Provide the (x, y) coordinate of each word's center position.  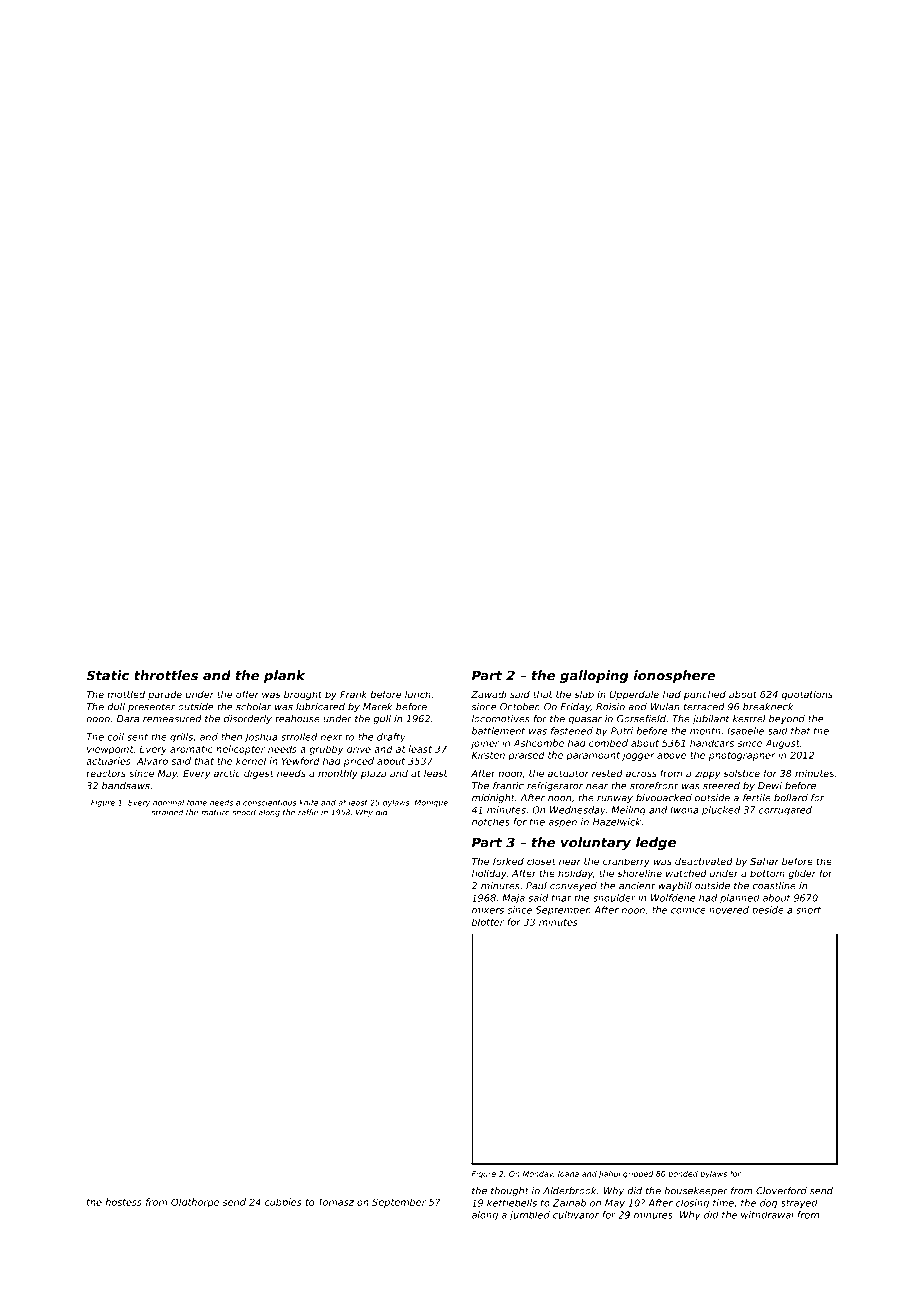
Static (107, 675)
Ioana (568, 1174)
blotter (488, 922)
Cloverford (781, 1191)
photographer (742, 756)
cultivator (576, 1215)
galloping (594, 676)
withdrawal (767, 1215)
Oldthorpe (195, 1203)
